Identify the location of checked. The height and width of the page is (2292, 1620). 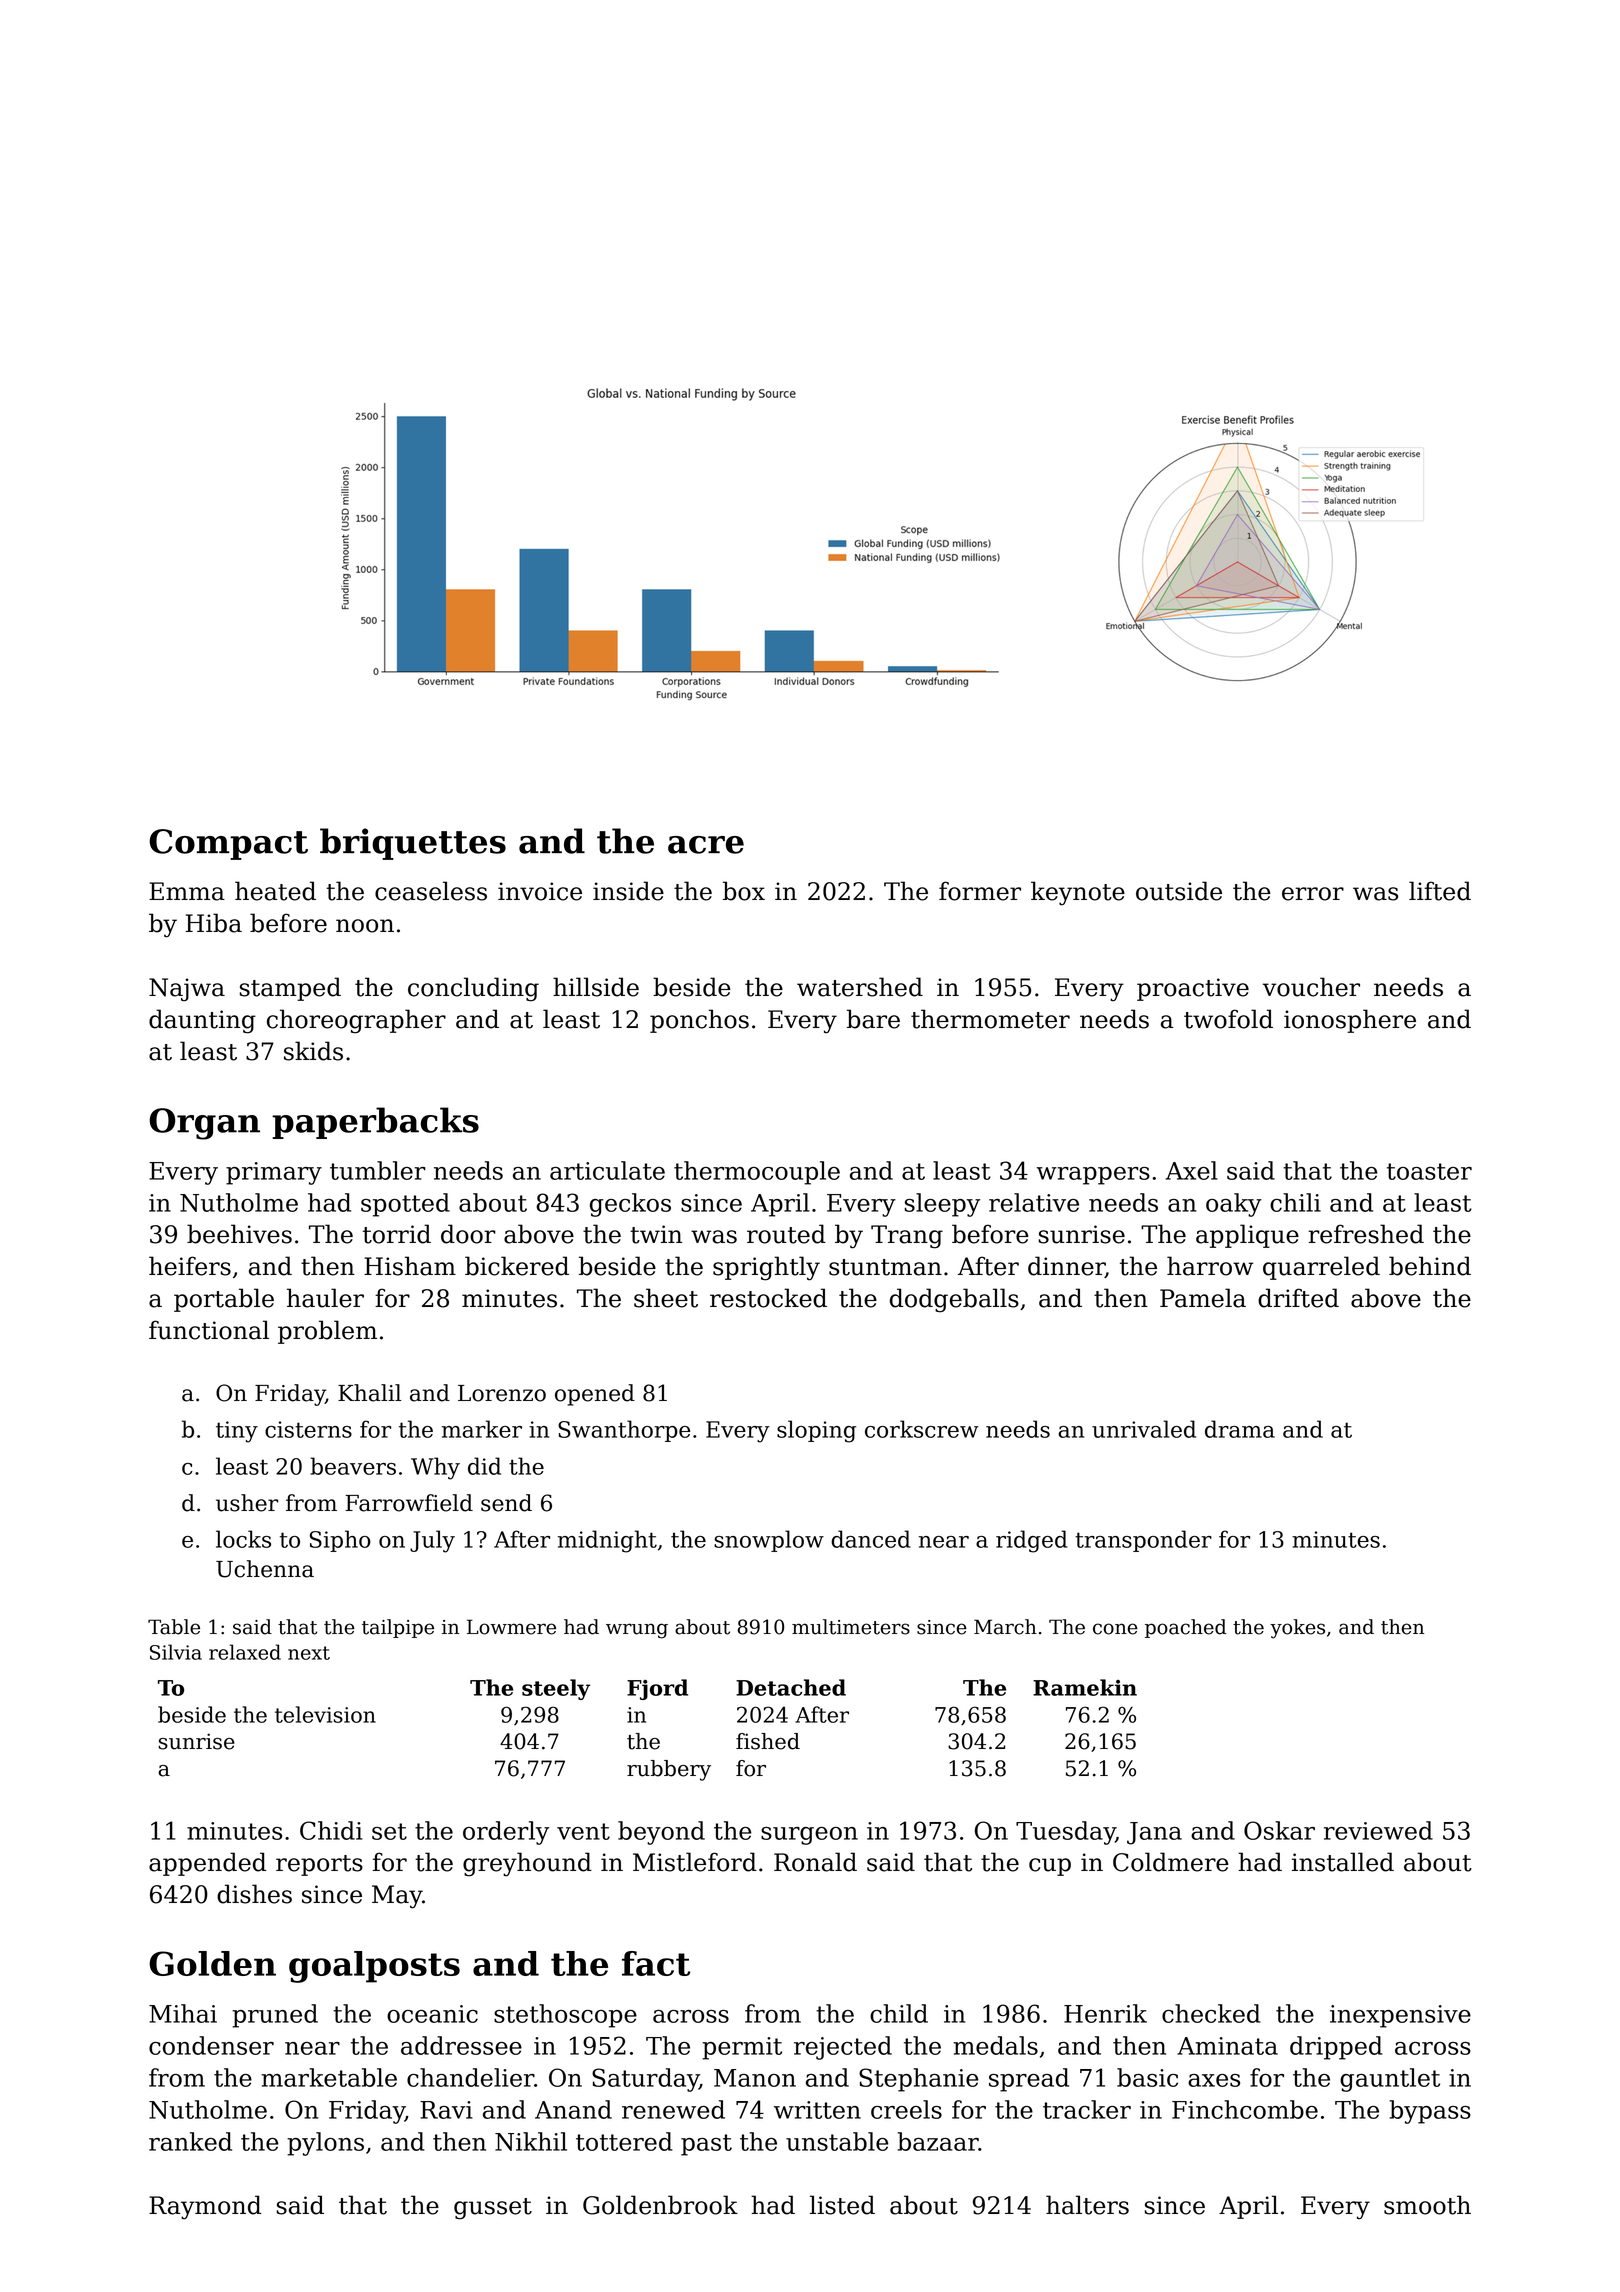
(1211, 2013).
